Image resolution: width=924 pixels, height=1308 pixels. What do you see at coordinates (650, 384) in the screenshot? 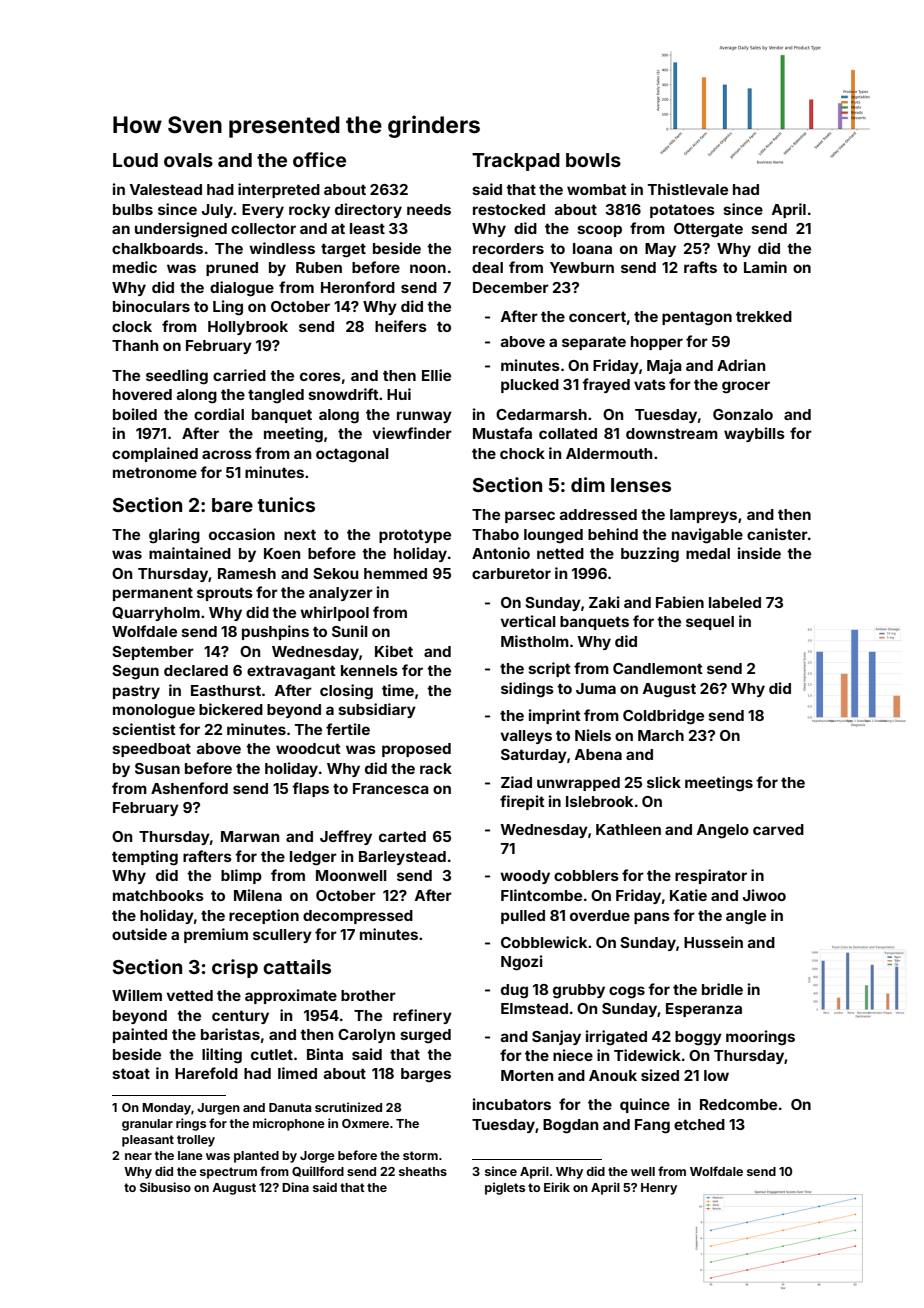
I see `vats` at bounding box center [650, 384].
